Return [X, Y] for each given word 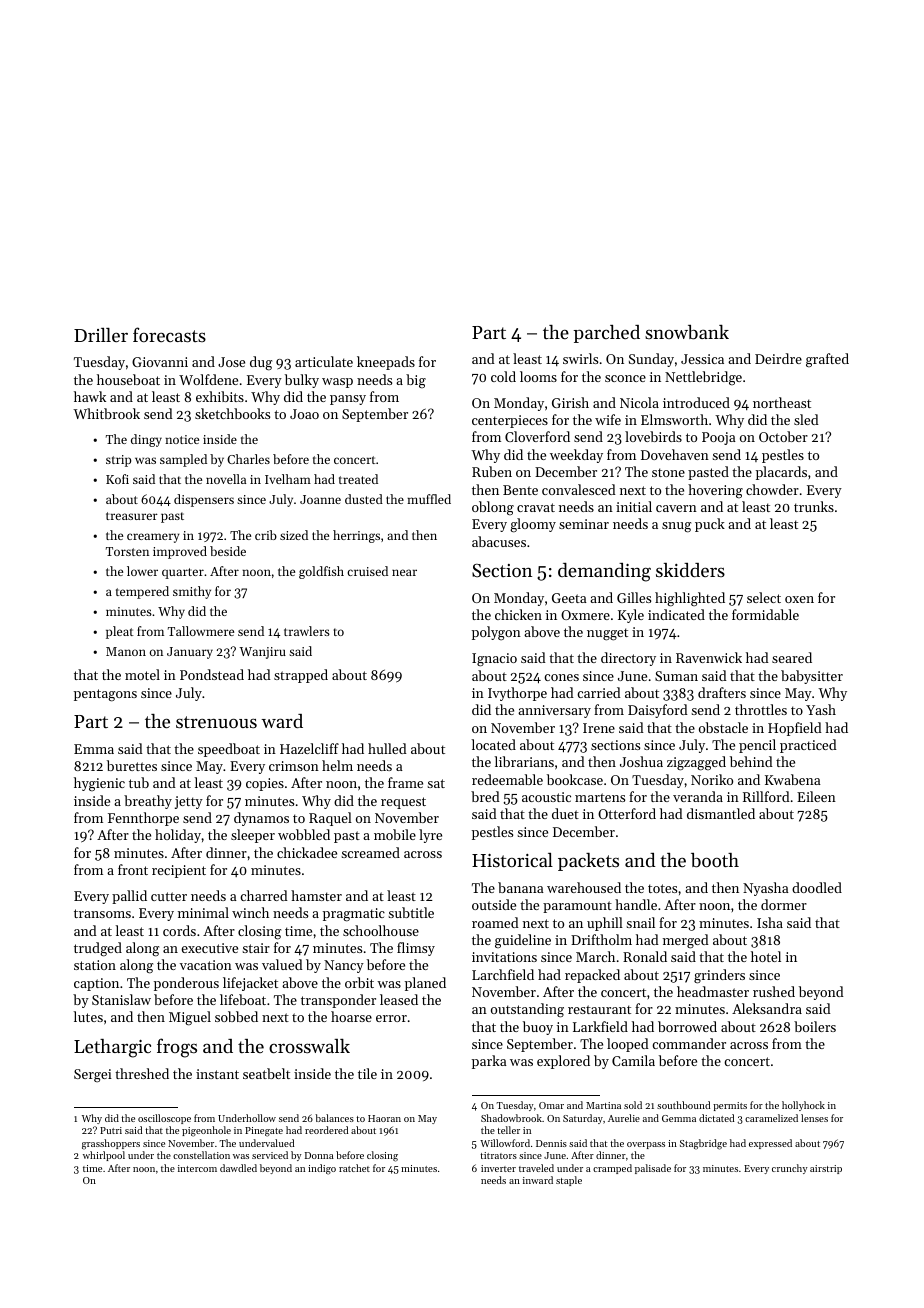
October [783, 436]
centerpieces [510, 421]
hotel [766, 956]
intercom [197, 1168]
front [133, 869]
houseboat [128, 379]
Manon [126, 651]
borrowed [687, 1026]
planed [425, 984]
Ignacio [494, 660]
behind [751, 761]
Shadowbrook [511, 1118]
